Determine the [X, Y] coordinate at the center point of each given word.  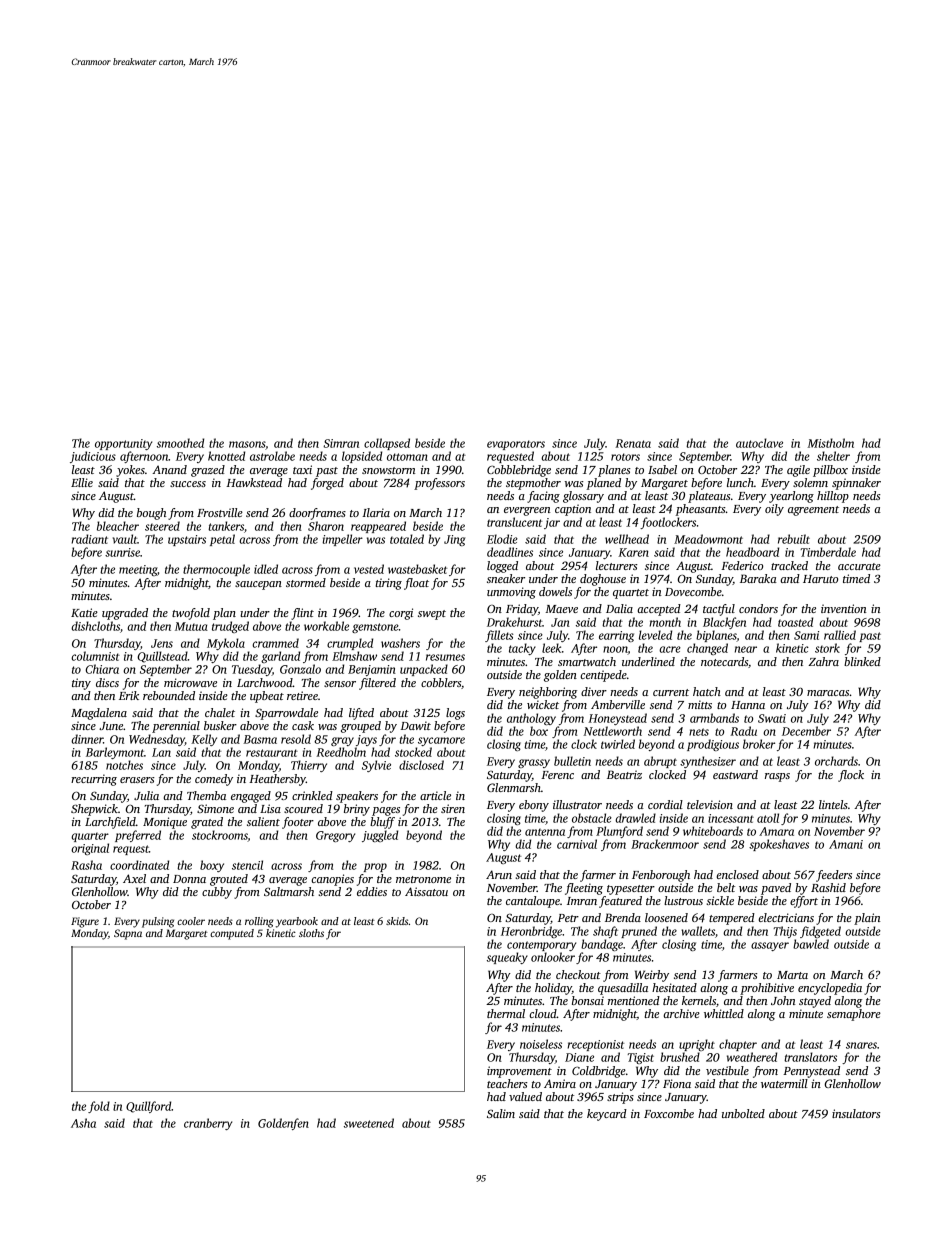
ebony [534, 806]
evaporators [516, 445]
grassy [534, 763]
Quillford [148, 1107]
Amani [846, 844]
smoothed [180, 443]
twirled [618, 744]
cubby [217, 893]
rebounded [169, 695]
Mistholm [830, 443]
